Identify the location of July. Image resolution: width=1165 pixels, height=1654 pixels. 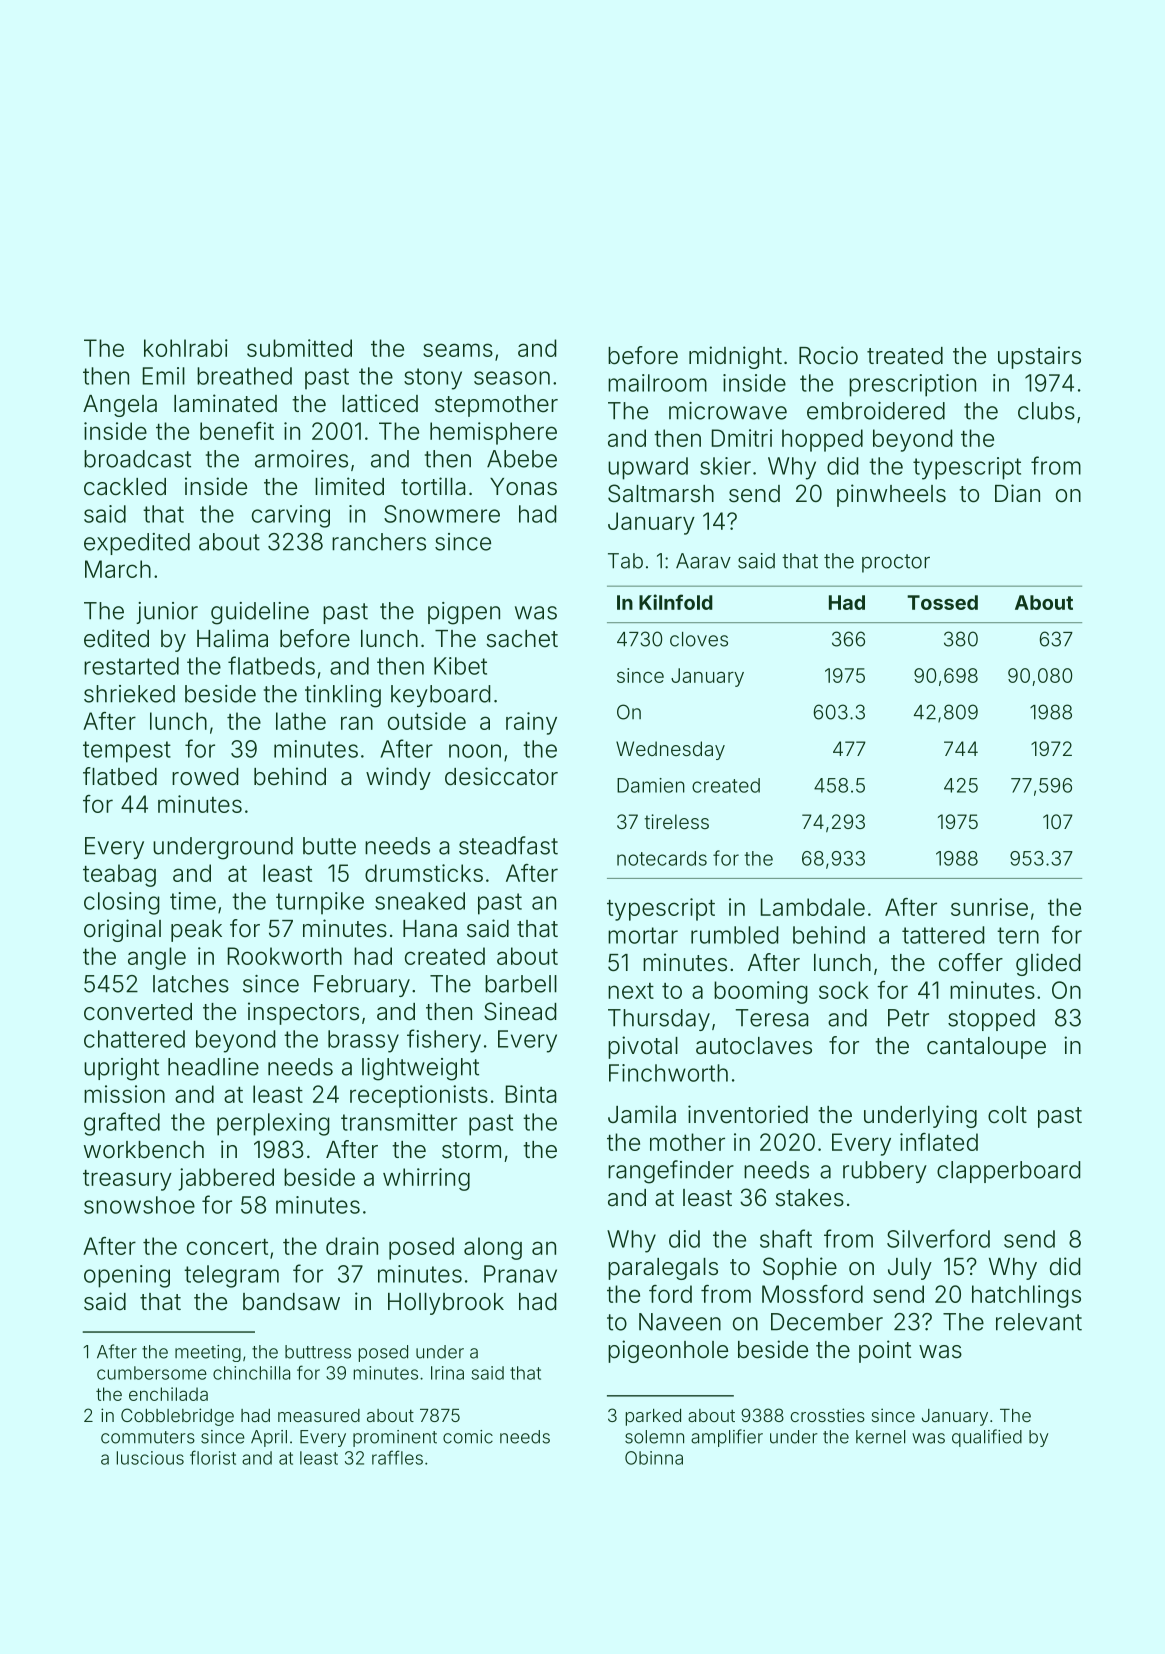
(910, 1269).
